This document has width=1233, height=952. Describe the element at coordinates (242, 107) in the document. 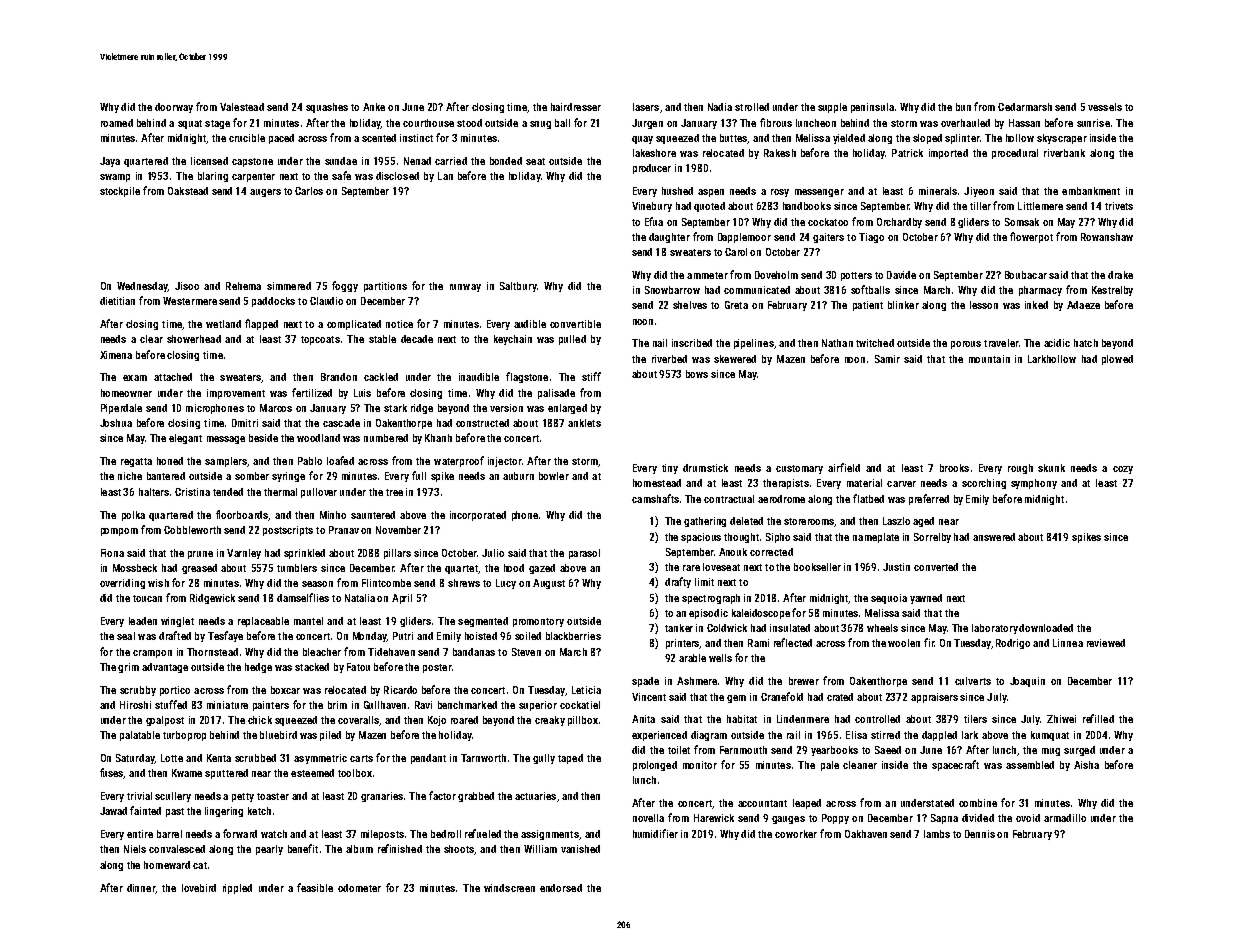

I see `Valestead` at that location.
